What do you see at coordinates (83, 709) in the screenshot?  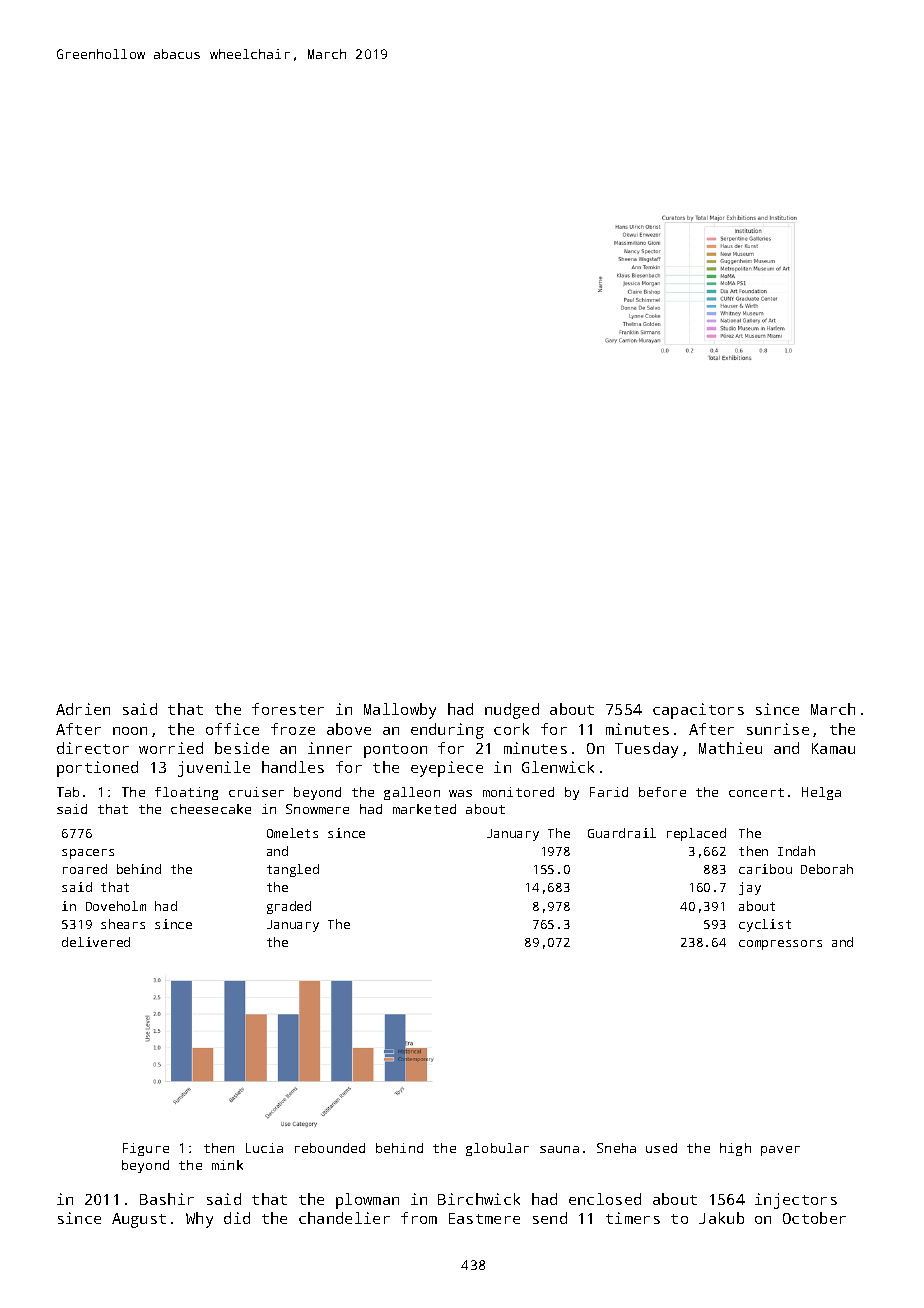 I see `Adrien` at bounding box center [83, 709].
